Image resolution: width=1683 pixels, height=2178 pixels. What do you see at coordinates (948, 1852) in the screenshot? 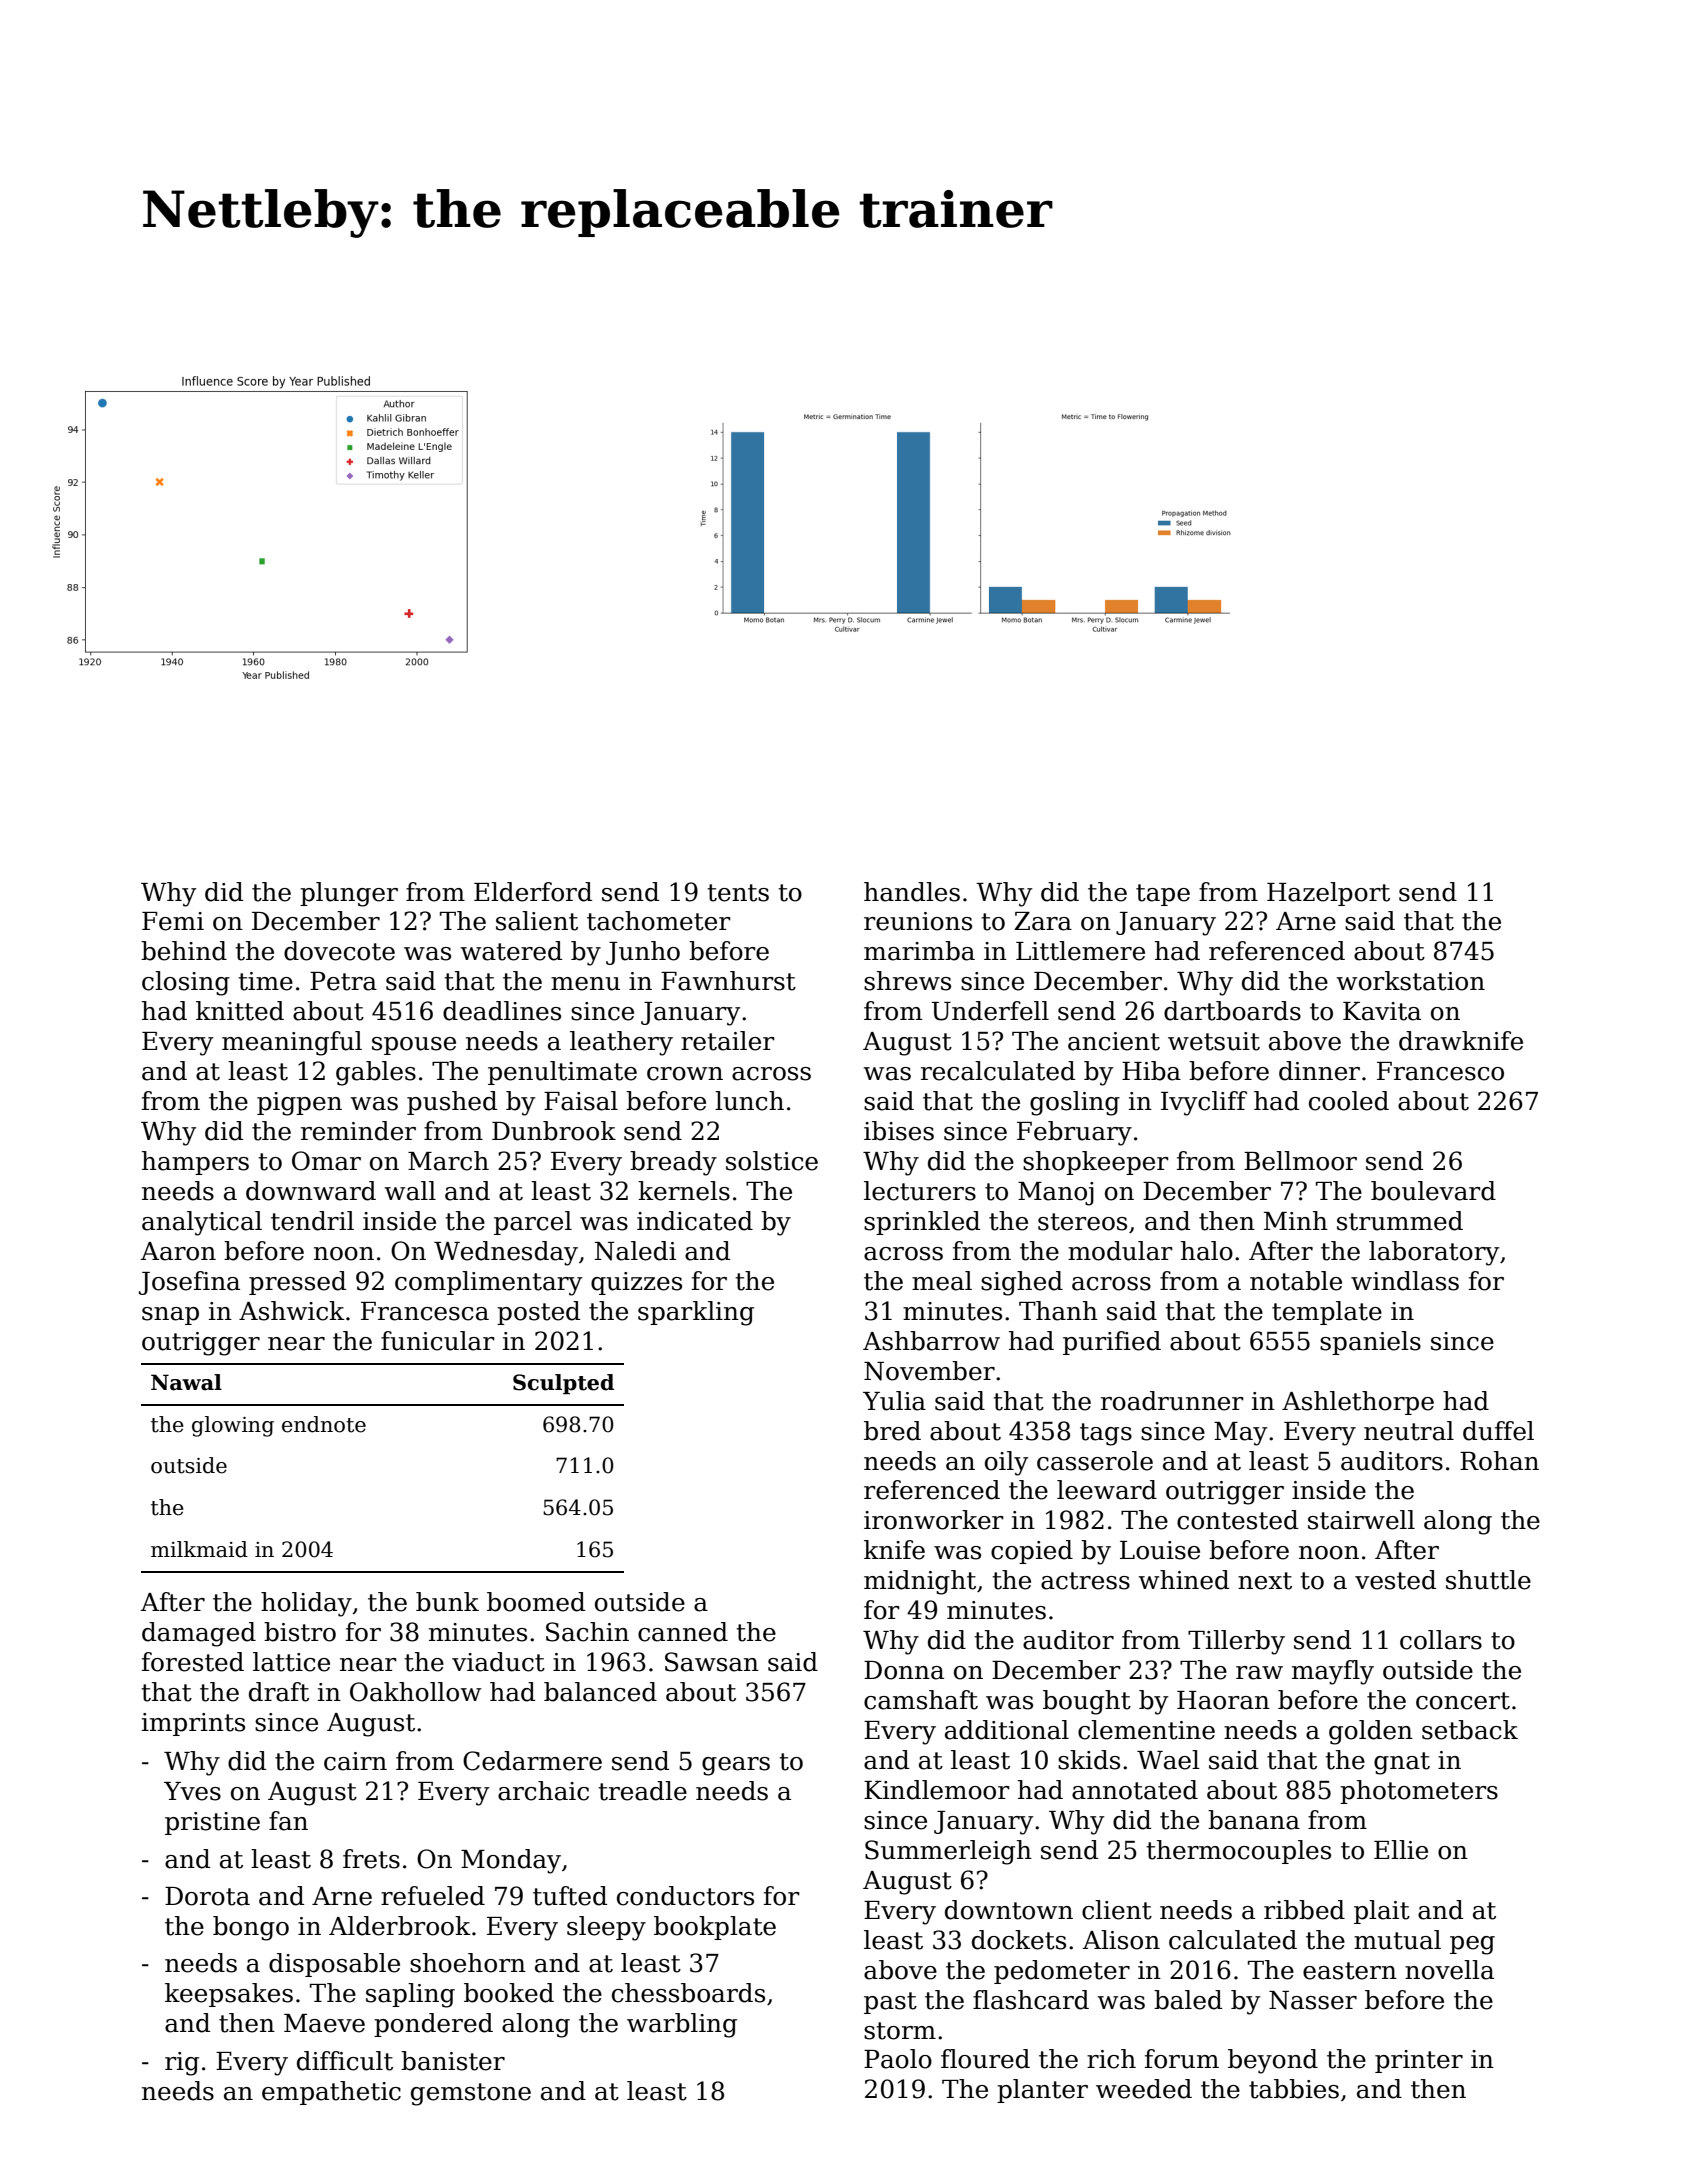
I see `Summerleigh` at bounding box center [948, 1852].
